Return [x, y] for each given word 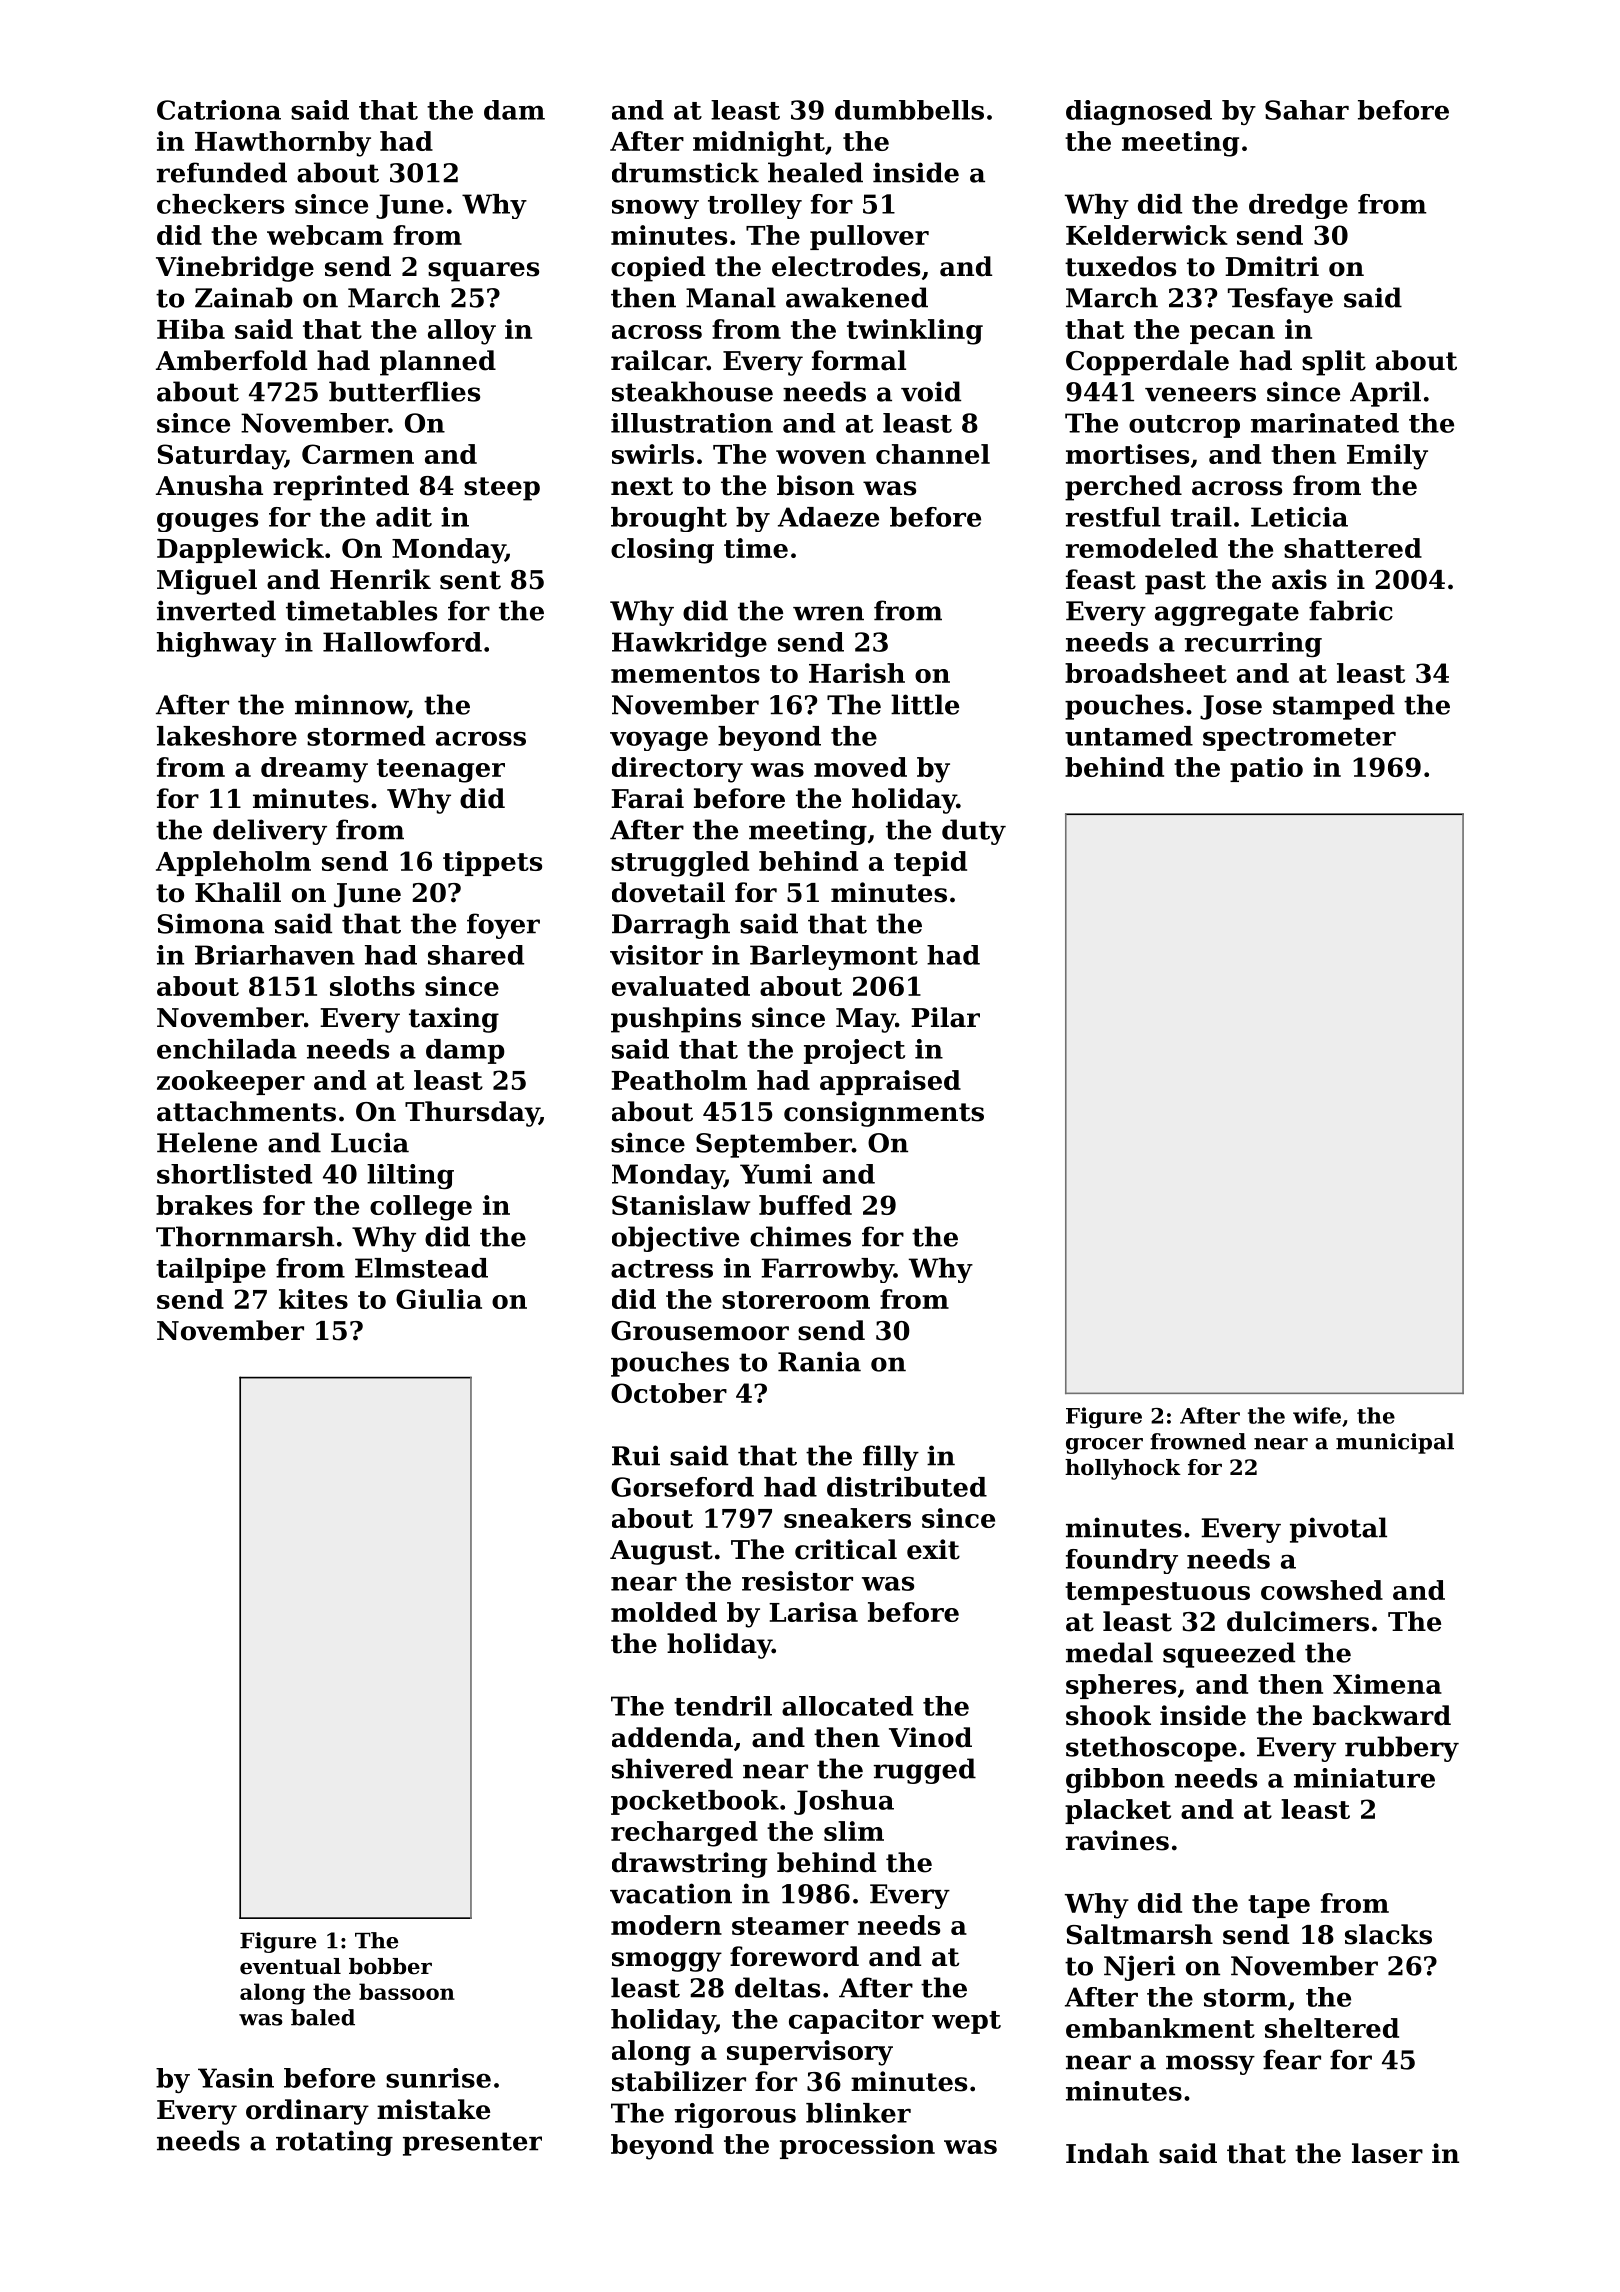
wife [1317, 1415]
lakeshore [227, 736]
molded [664, 1612]
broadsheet [1146, 673]
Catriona [219, 110]
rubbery [1402, 1749]
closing [662, 551]
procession [857, 2146]
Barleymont [834, 957]
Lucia [370, 1142]
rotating [334, 2143]
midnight [759, 144]
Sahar [1307, 110]
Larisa [813, 1612]
